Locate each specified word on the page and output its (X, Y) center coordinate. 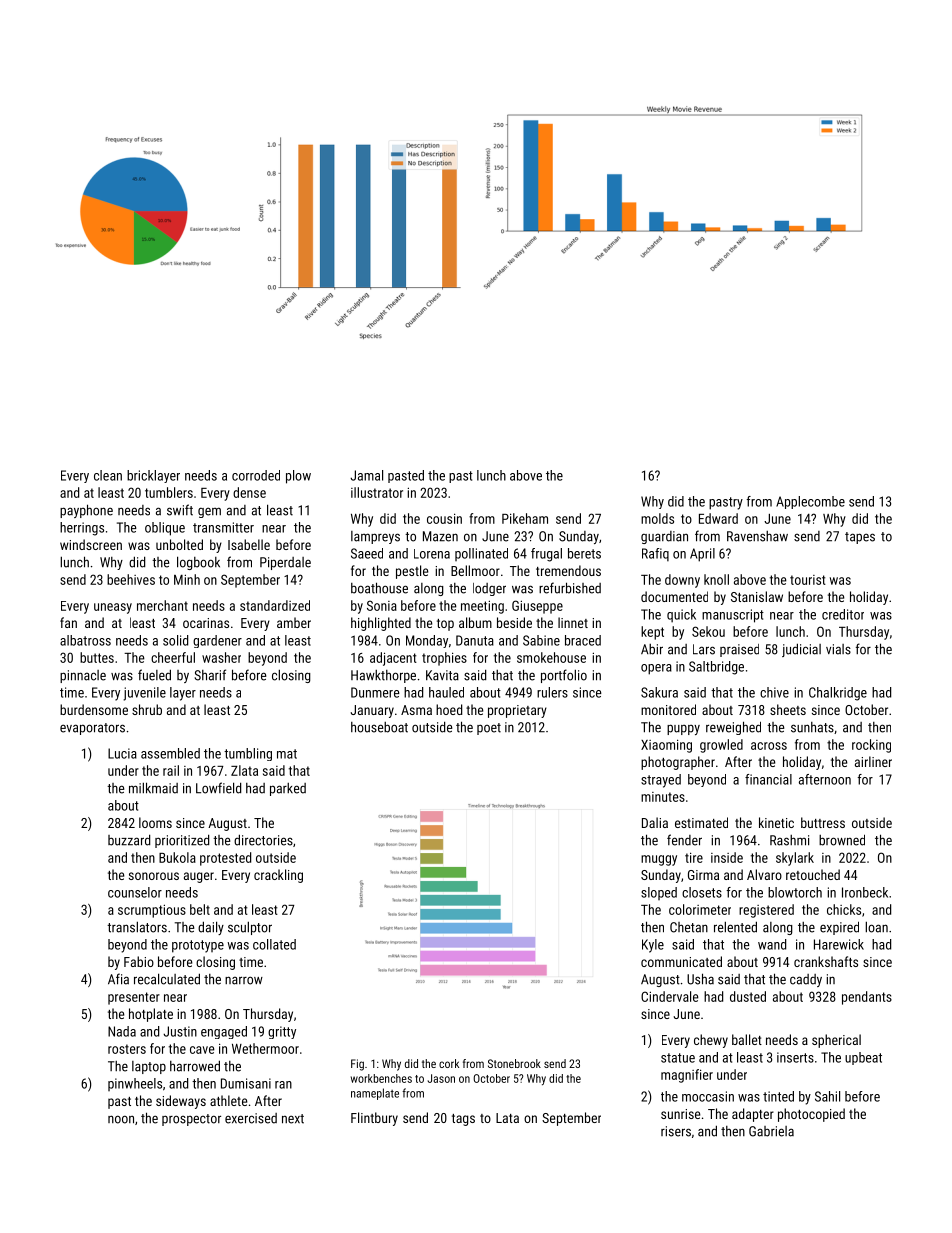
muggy (659, 860)
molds (657, 518)
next (293, 1119)
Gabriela (771, 1131)
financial (768, 779)
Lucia (122, 753)
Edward (718, 518)
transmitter (223, 527)
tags (463, 1120)
